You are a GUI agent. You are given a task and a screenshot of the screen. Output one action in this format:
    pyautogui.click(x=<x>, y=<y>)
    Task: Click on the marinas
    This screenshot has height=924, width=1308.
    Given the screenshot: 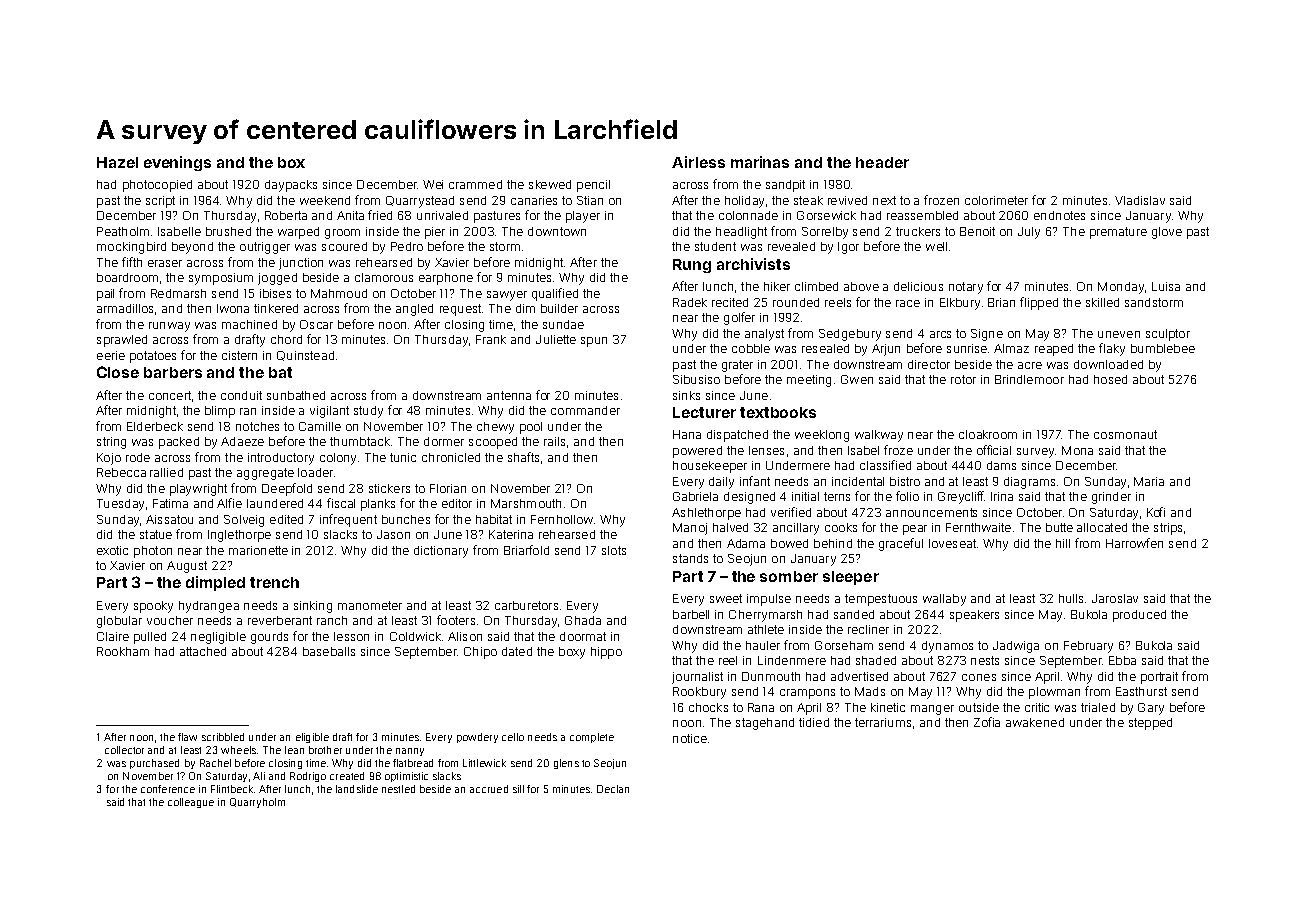 What is the action you would take?
    pyautogui.click(x=760, y=162)
